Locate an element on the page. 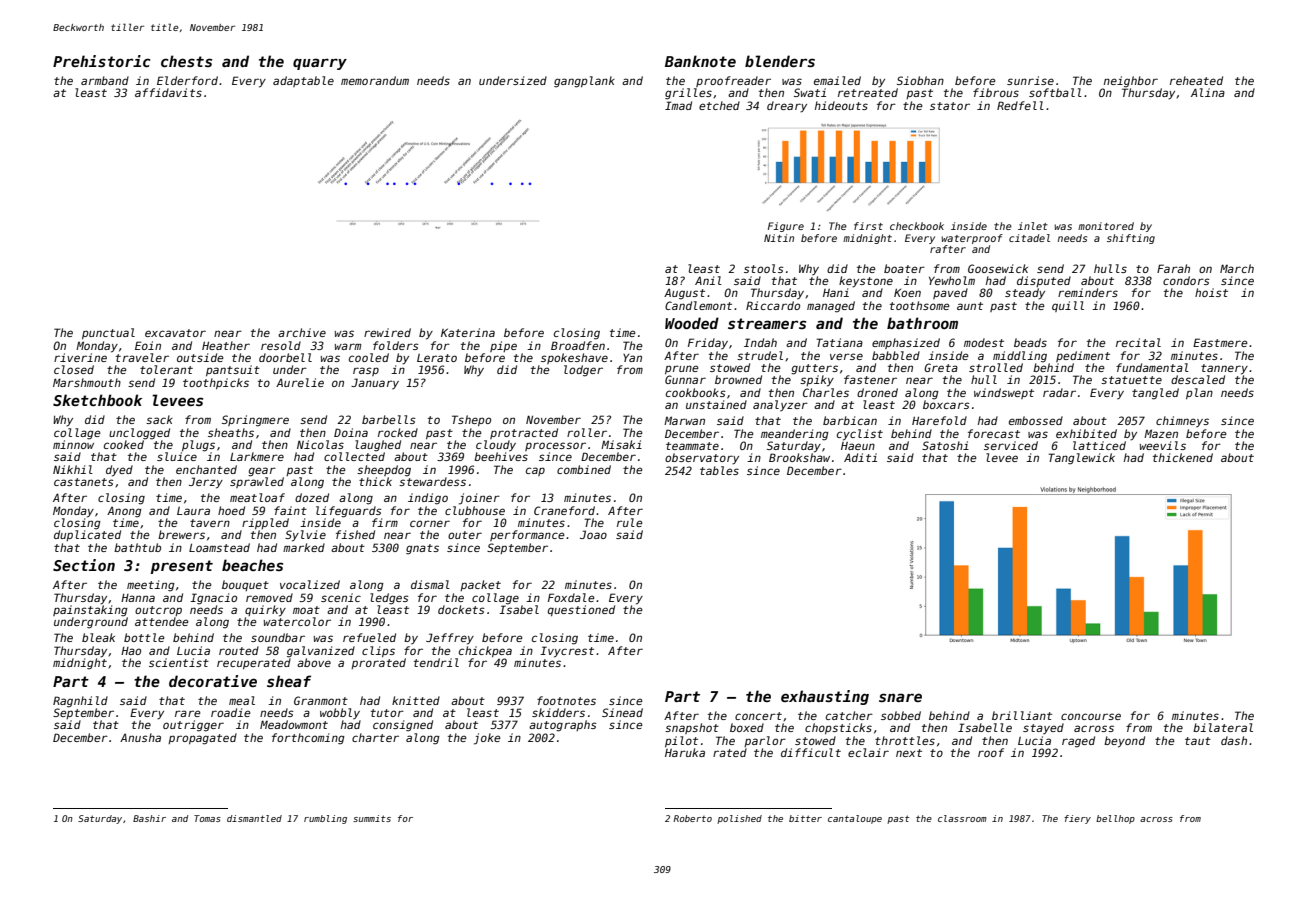 The width and height of the page is (1308, 924). Tanglewick is located at coordinates (1081, 459).
